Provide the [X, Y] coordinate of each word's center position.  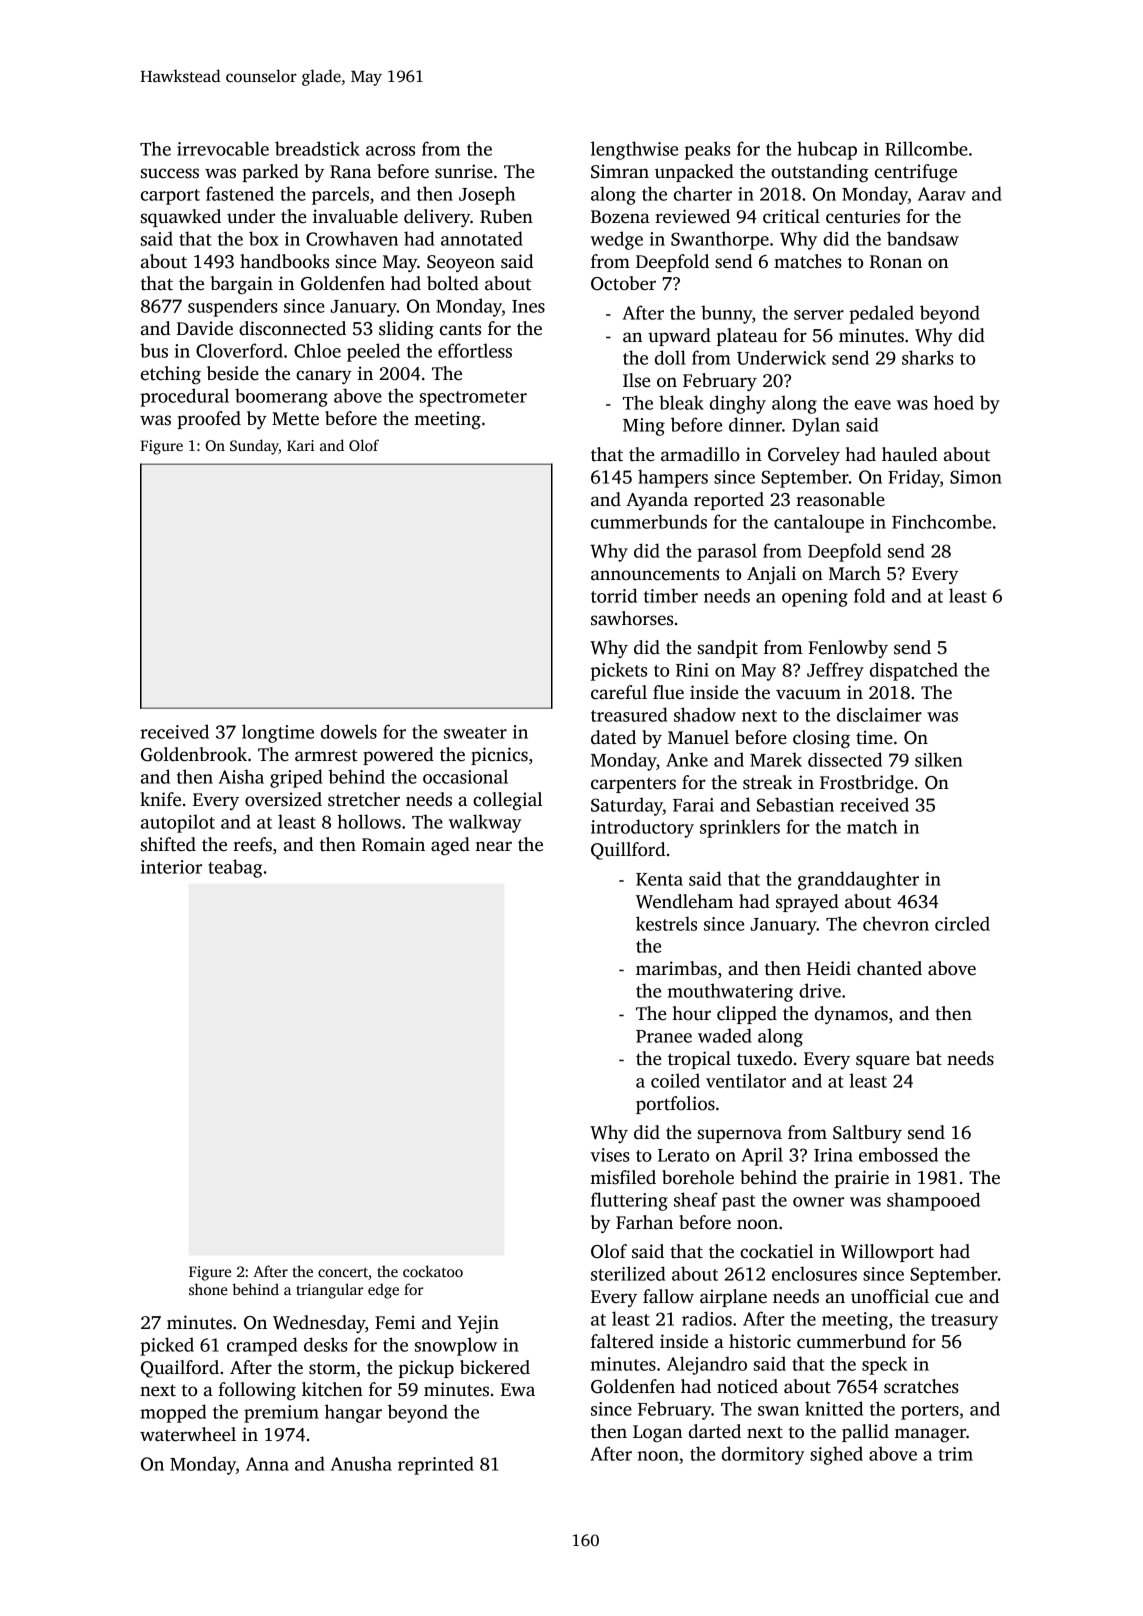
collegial [507, 801]
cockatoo [433, 1271]
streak [767, 782]
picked [167, 1346]
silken [938, 759]
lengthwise [634, 150]
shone [208, 1289]
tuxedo [764, 1058]
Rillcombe [926, 148]
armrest [326, 755]
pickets [619, 671]
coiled [675, 1080]
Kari [300, 445]
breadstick [317, 148]
